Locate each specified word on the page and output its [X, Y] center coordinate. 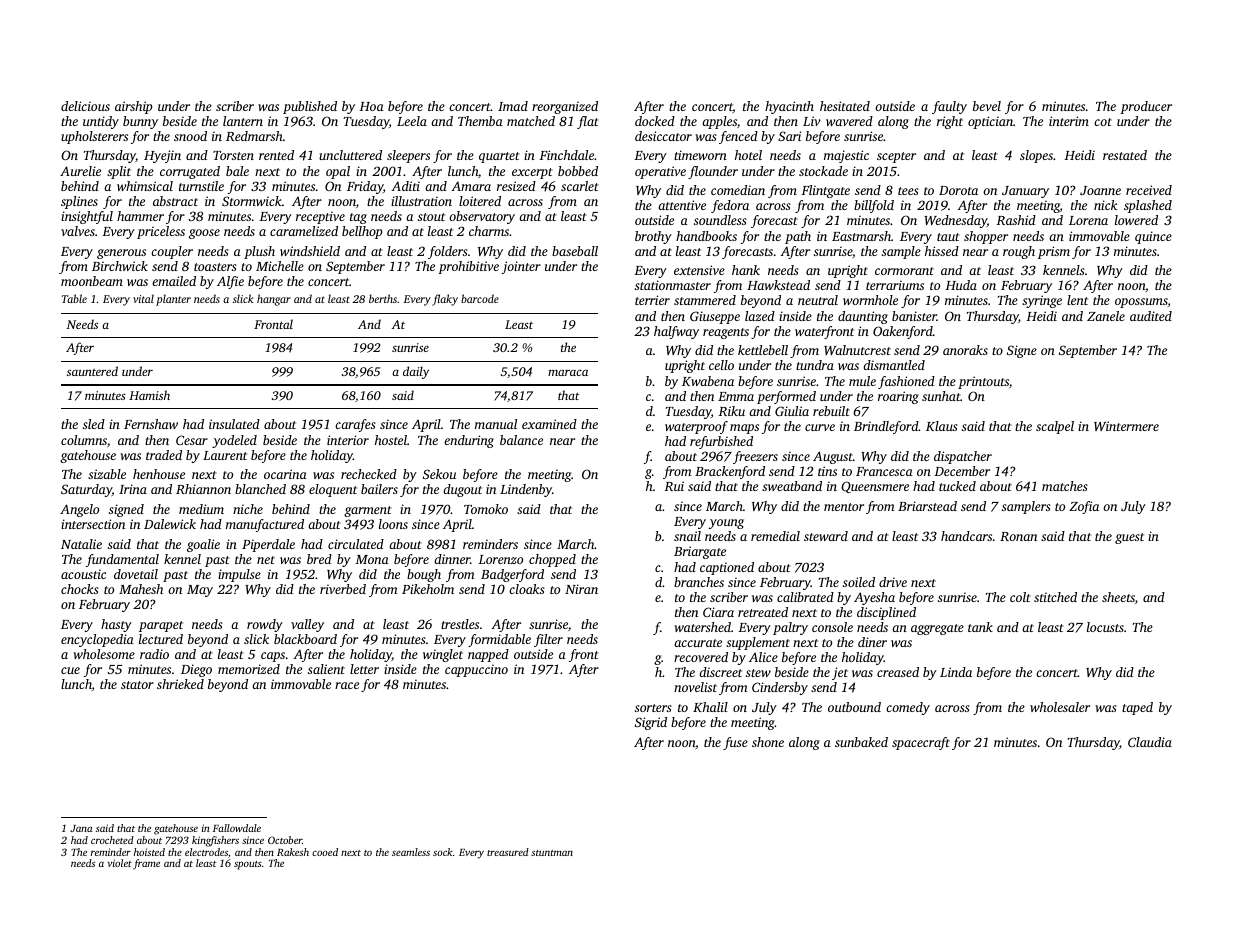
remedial [775, 536]
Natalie [81, 544]
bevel [987, 106]
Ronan [1018, 536]
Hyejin [162, 156]
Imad [513, 106]
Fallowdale [237, 828]
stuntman [552, 853]
